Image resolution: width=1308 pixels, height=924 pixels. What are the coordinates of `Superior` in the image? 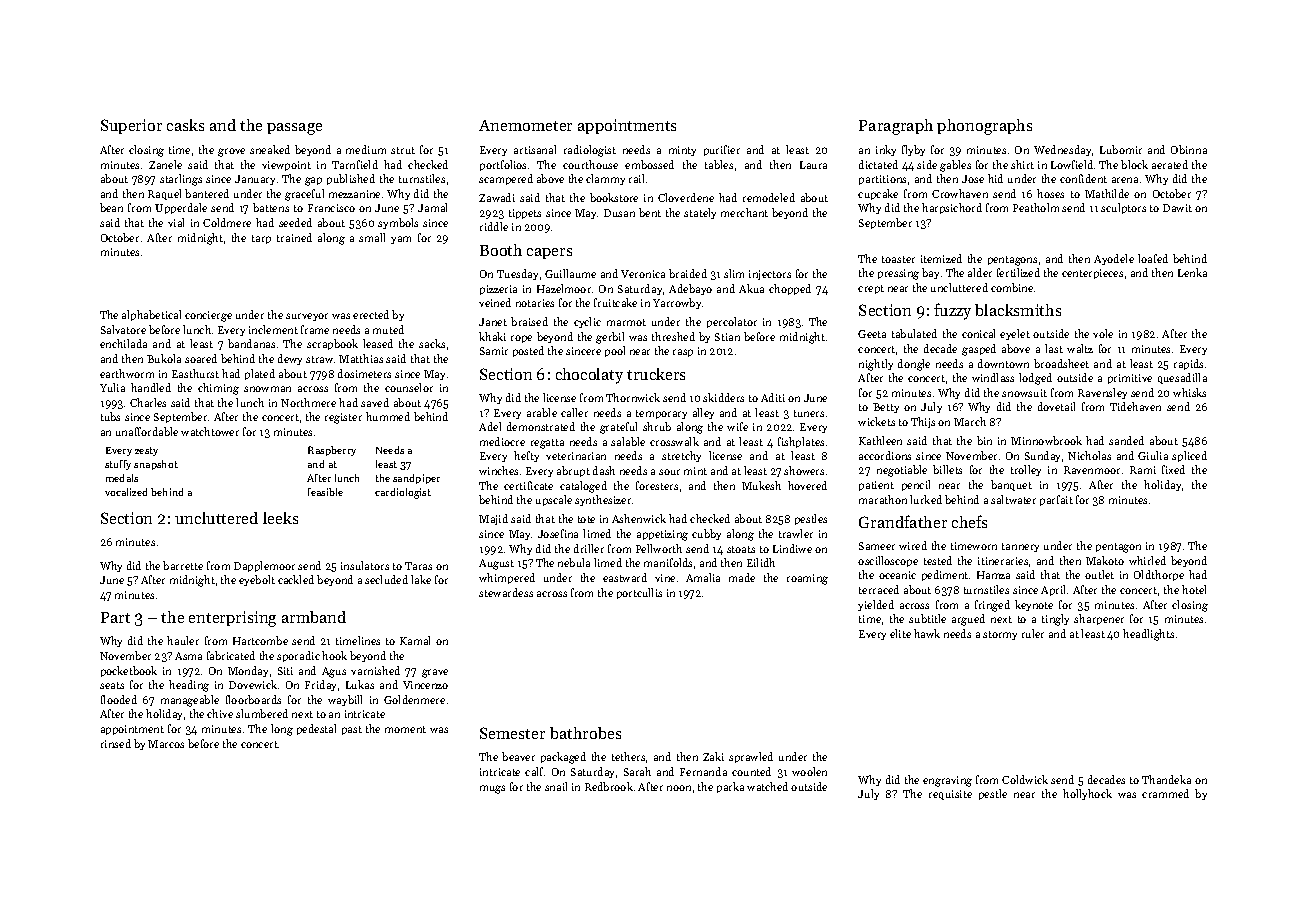 It's located at (131, 126).
